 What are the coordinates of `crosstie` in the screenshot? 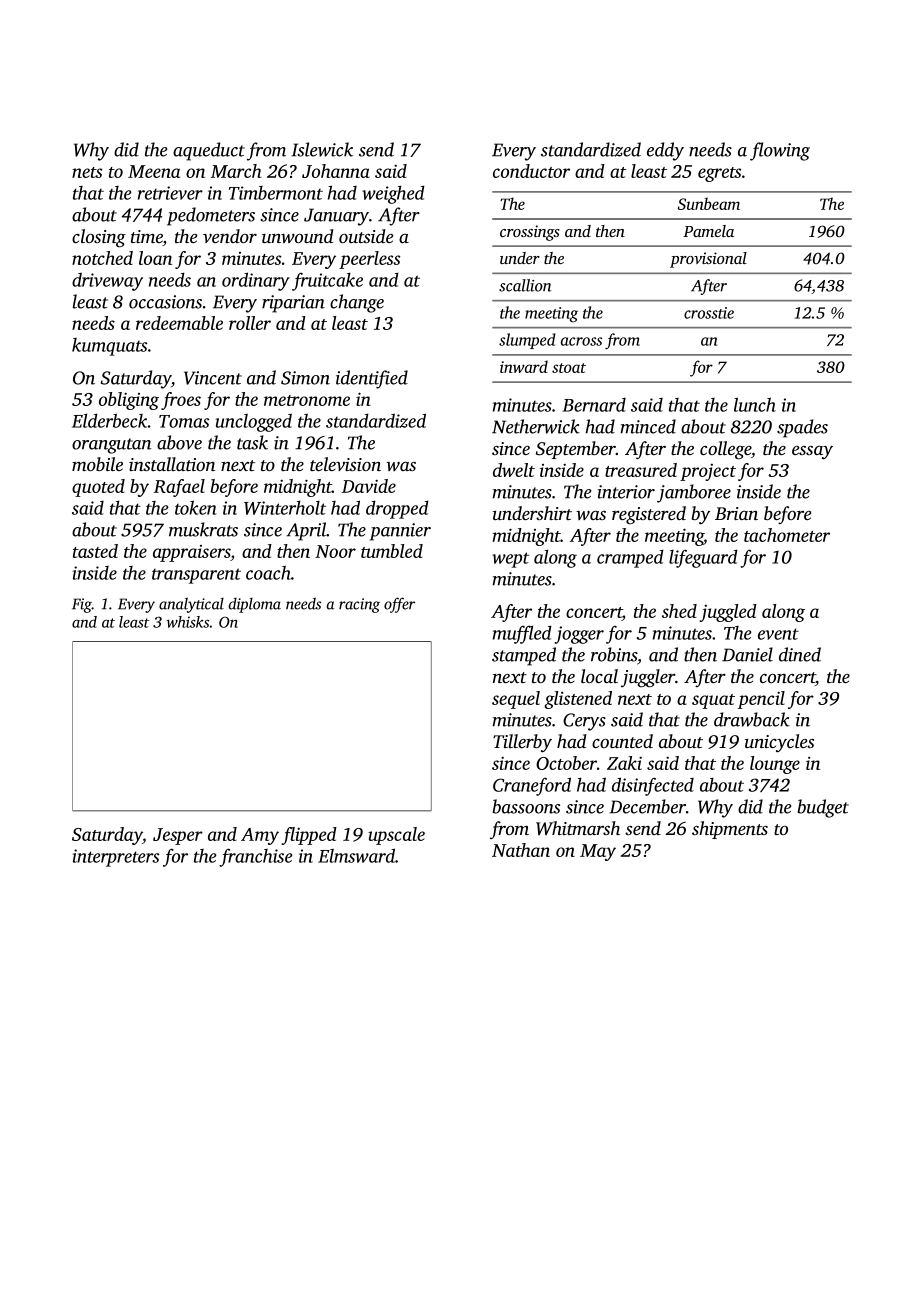 It's located at (709, 313).
